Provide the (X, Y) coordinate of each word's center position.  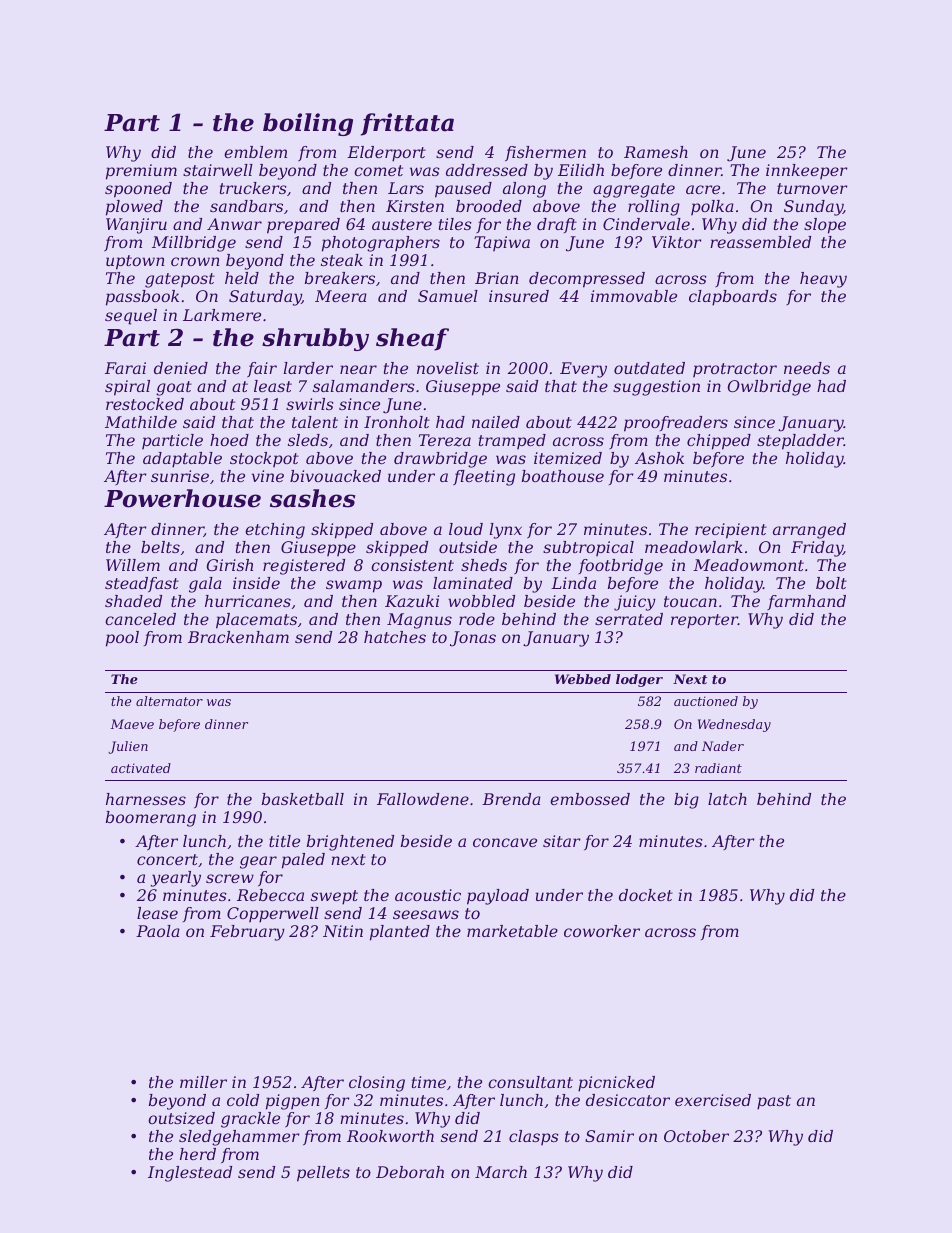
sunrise (180, 476)
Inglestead (190, 1174)
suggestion (656, 388)
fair (262, 369)
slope (825, 226)
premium (141, 172)
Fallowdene (423, 799)
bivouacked (335, 476)
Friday (817, 549)
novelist (448, 368)
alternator (169, 701)
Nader (723, 746)
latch (727, 799)
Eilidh (581, 170)
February (247, 933)
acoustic (428, 895)
